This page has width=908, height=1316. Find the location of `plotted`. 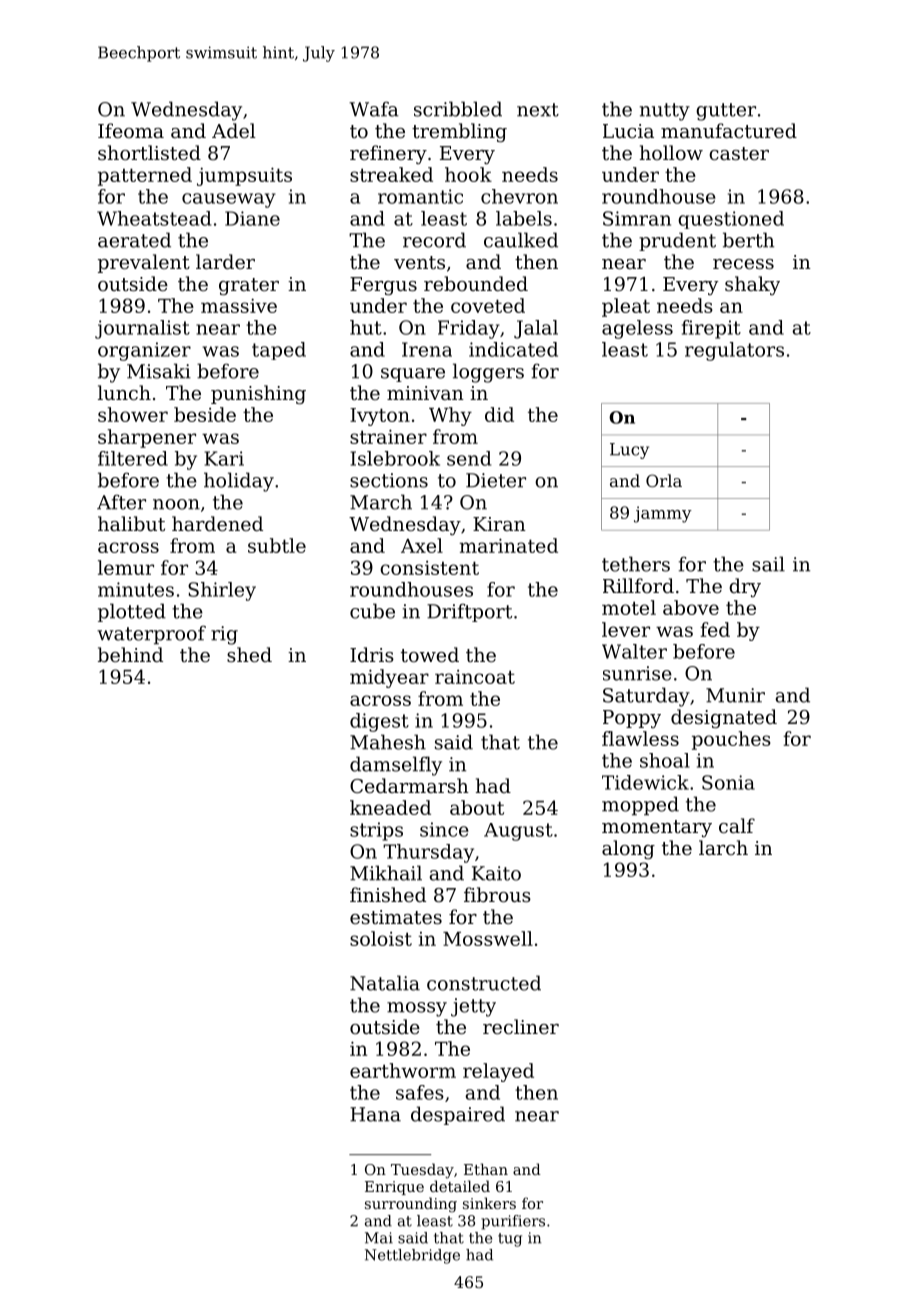

plotted is located at coordinates (132, 612).
